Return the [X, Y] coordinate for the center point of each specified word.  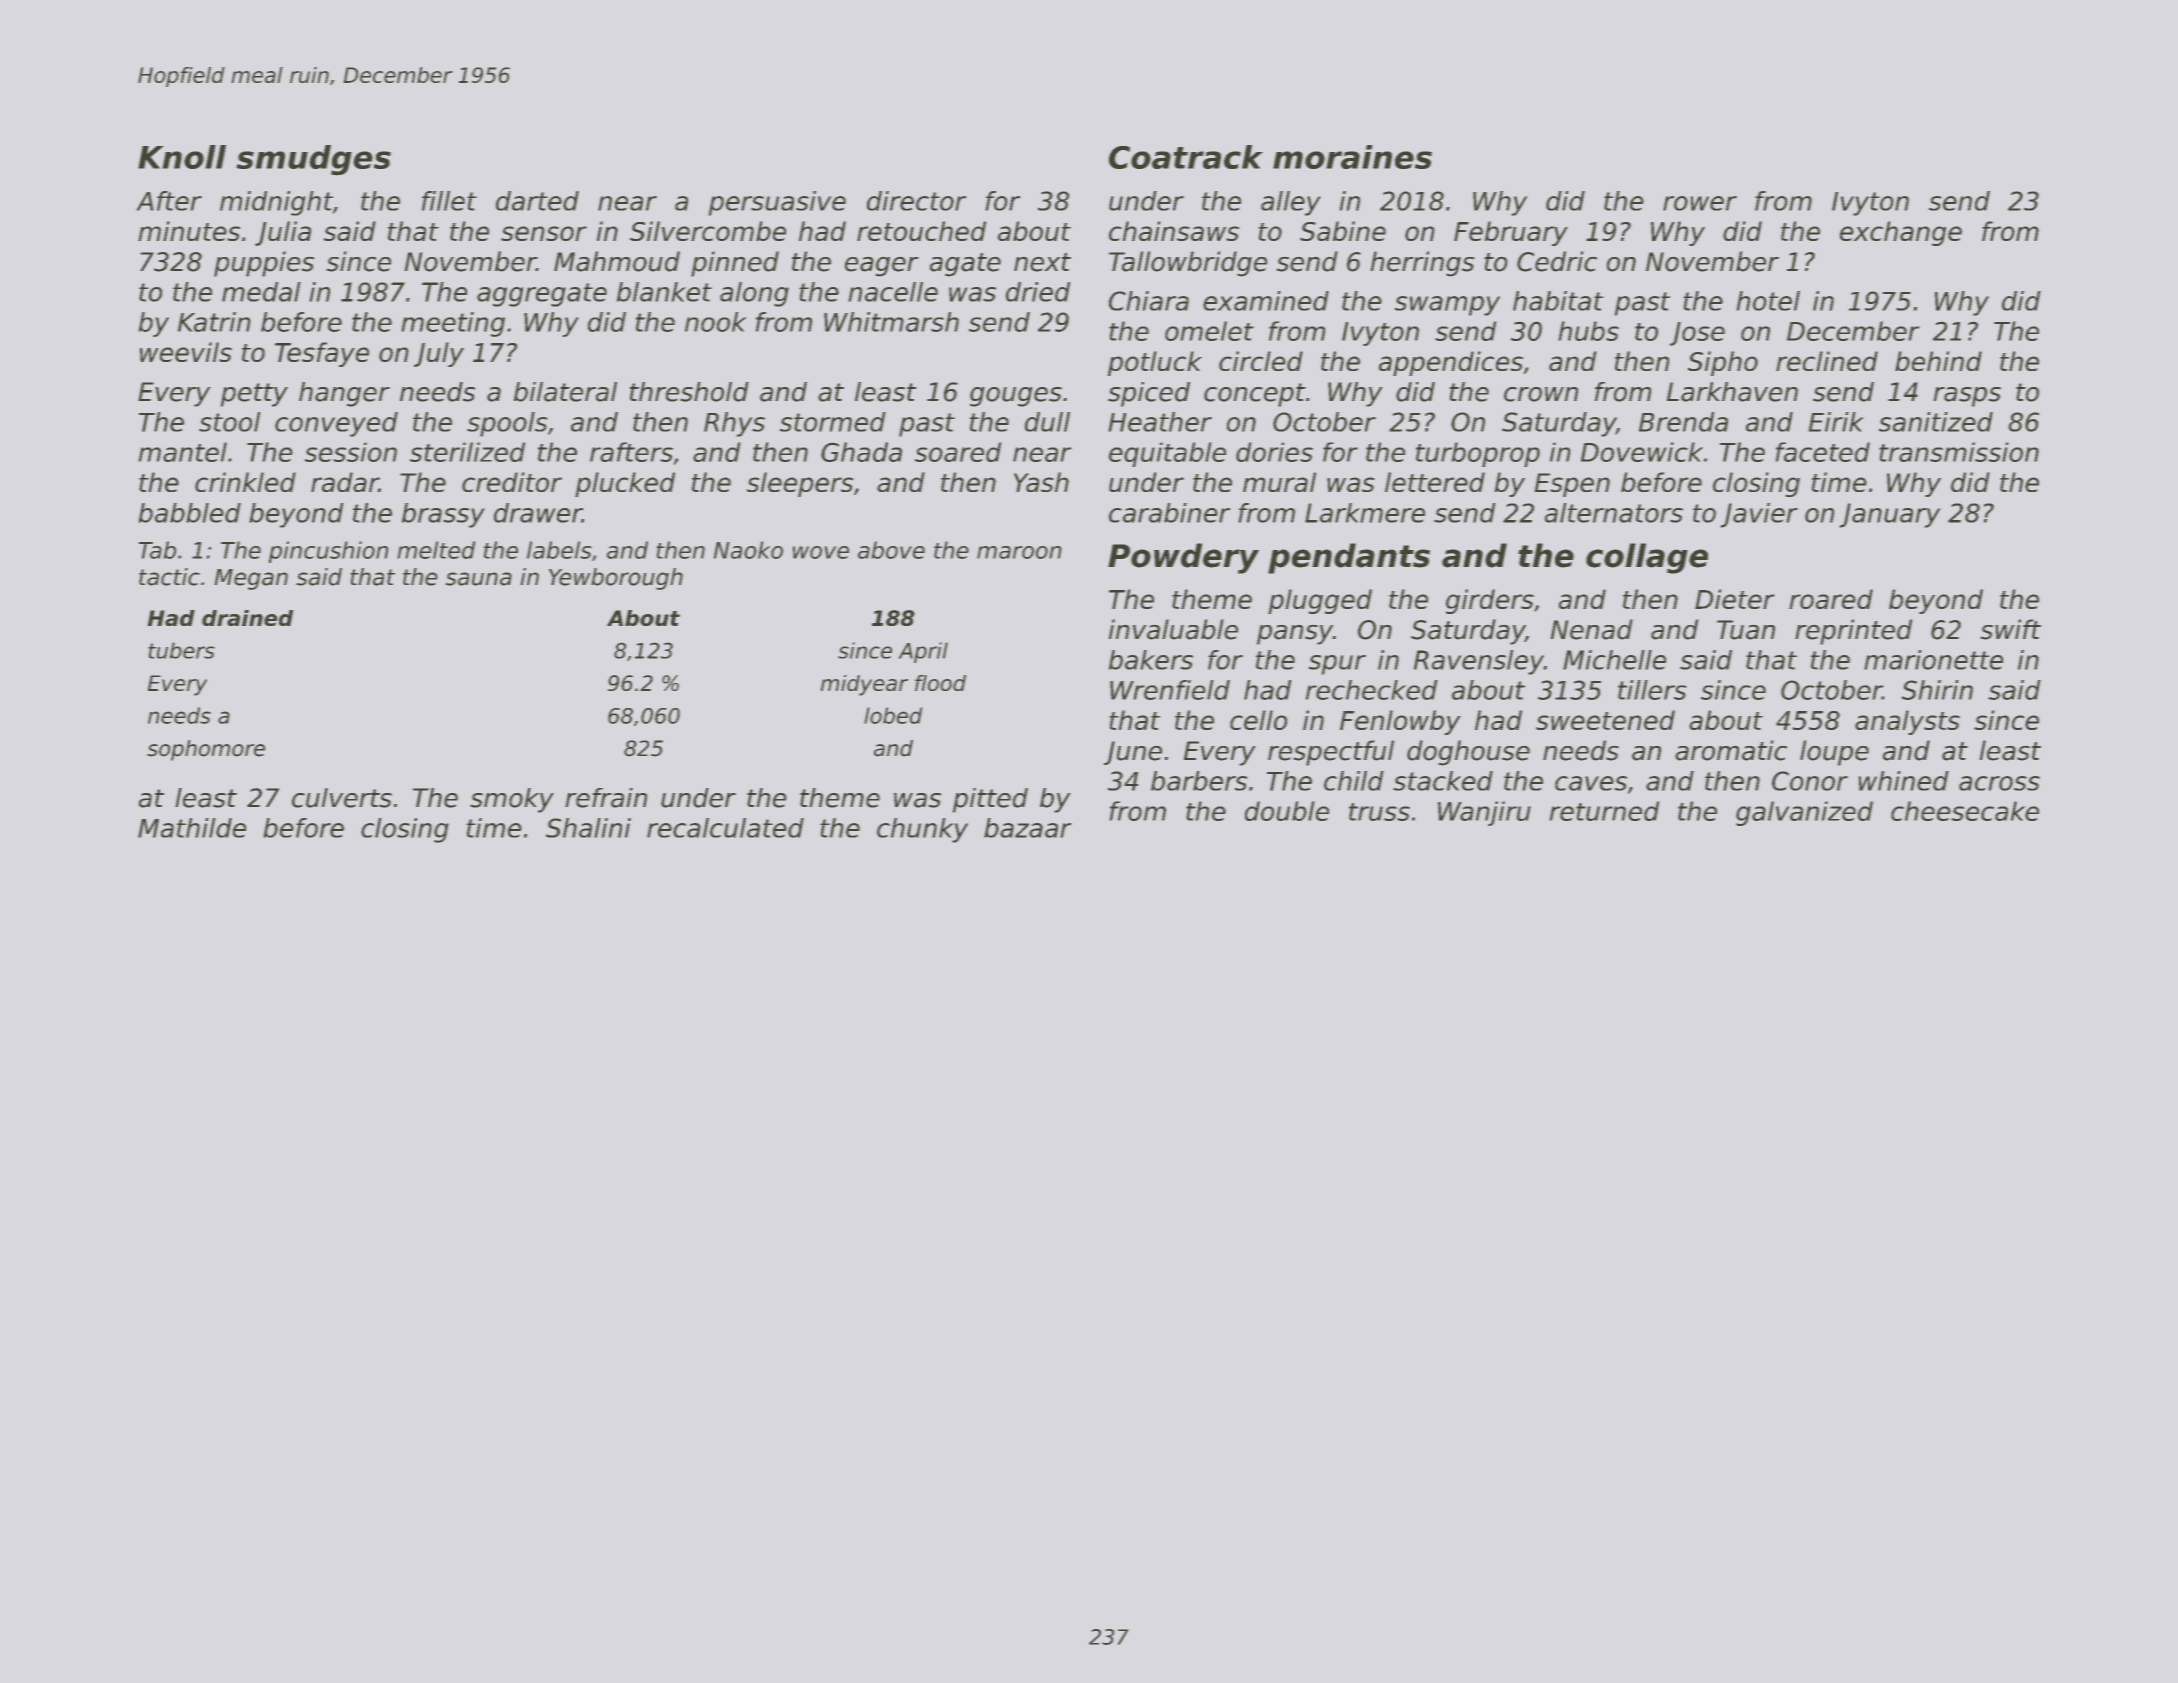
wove [821, 552]
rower [1700, 203]
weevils [186, 352]
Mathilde [192, 828]
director [916, 201]
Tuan [1746, 630]
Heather [1160, 422]
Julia [283, 233]
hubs [1589, 331]
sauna [479, 579]
